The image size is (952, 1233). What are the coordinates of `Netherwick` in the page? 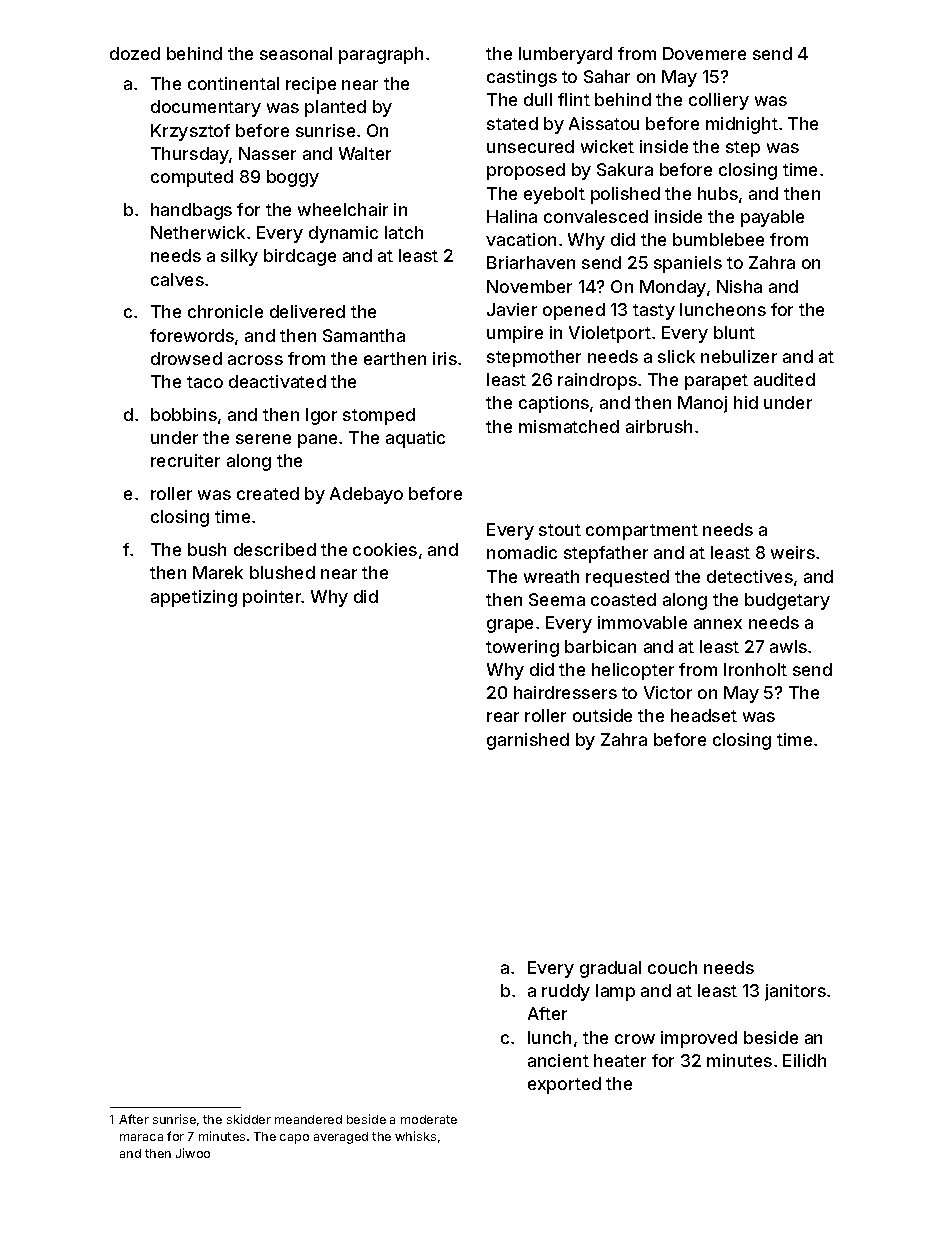 It's located at (198, 232).
